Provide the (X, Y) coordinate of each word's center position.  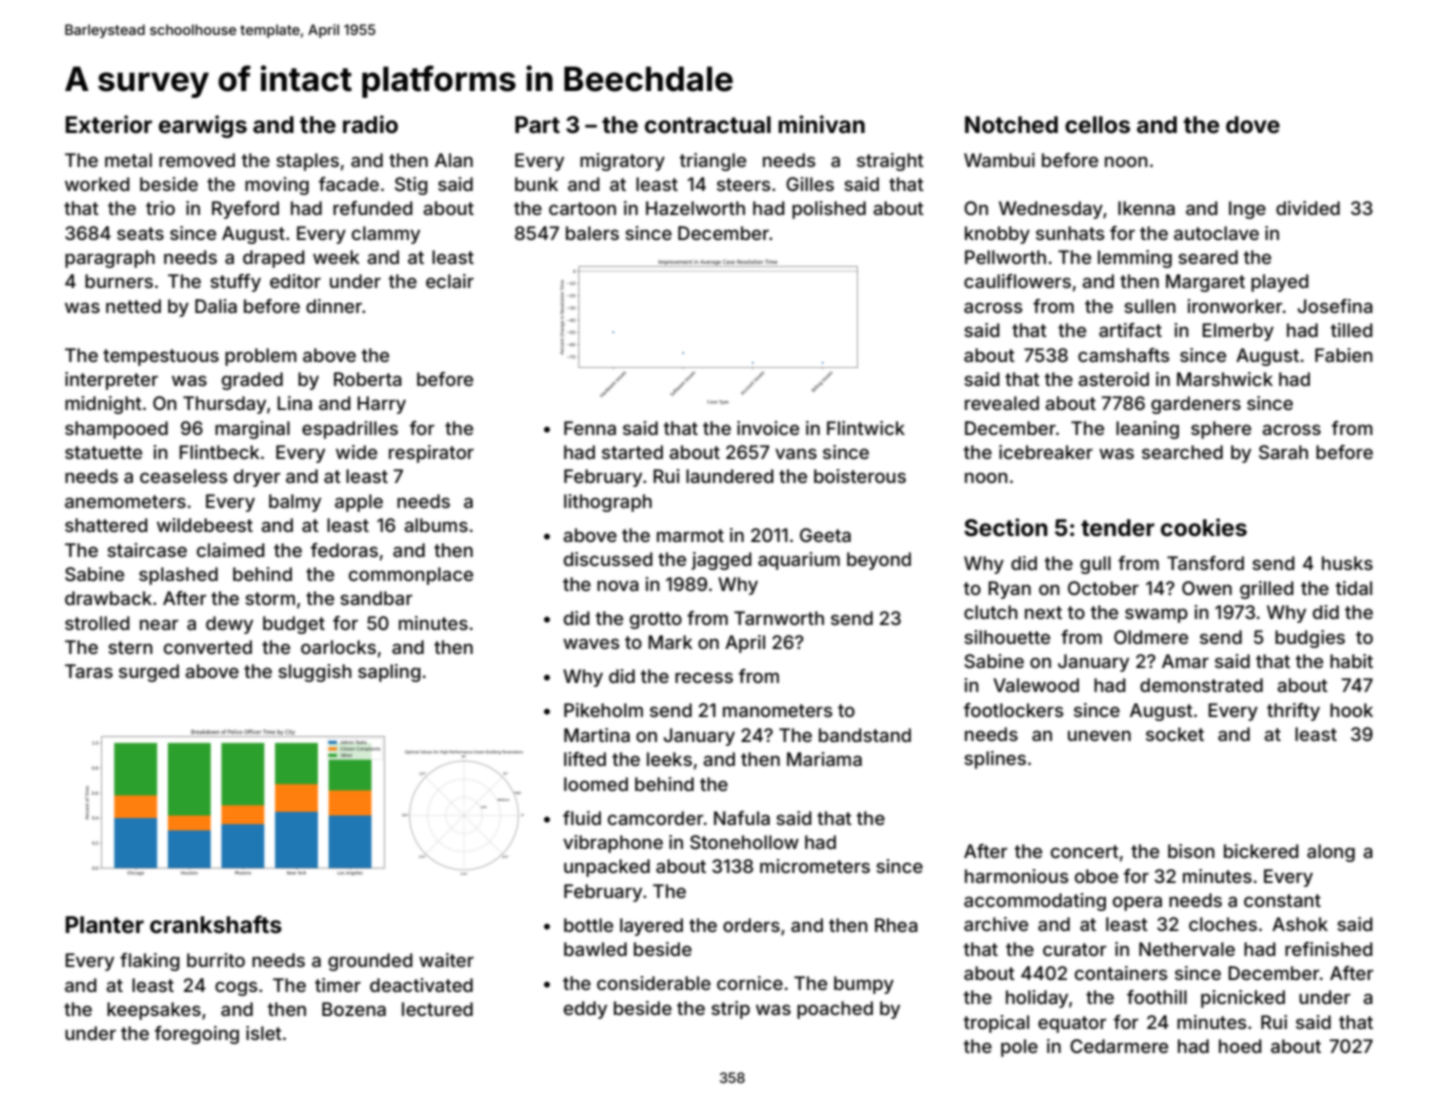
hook (1351, 710)
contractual (708, 125)
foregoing (197, 1035)
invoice (768, 428)
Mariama (824, 759)
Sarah (1283, 452)
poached (835, 1010)
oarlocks (338, 647)
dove (1253, 125)
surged (149, 673)
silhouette (1007, 637)
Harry (381, 405)
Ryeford (245, 210)
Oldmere (1151, 637)
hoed (1240, 1046)
